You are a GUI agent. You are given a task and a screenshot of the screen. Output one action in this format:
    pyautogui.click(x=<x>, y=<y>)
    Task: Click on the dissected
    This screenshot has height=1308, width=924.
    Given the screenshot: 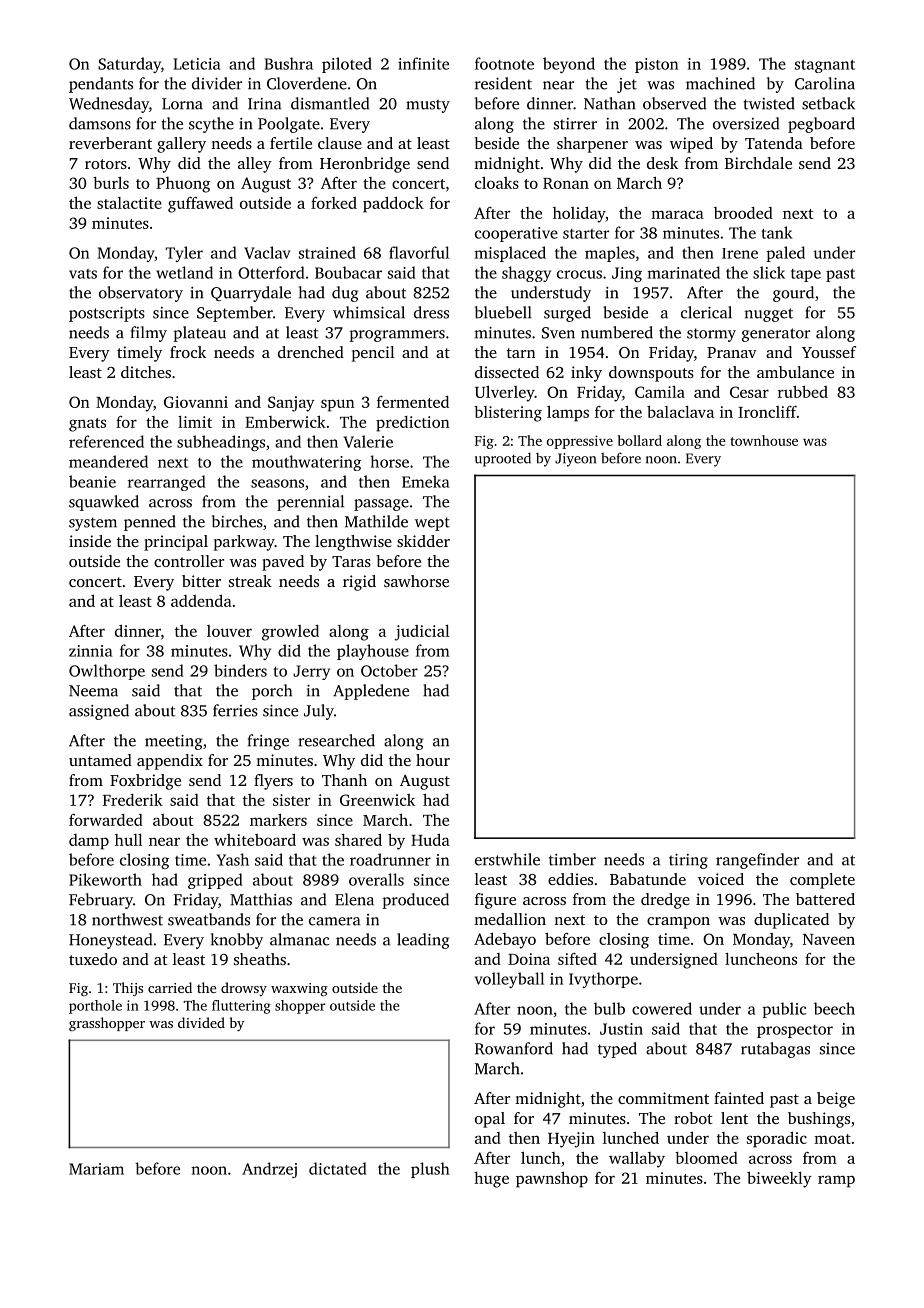 What is the action you would take?
    pyautogui.click(x=507, y=372)
